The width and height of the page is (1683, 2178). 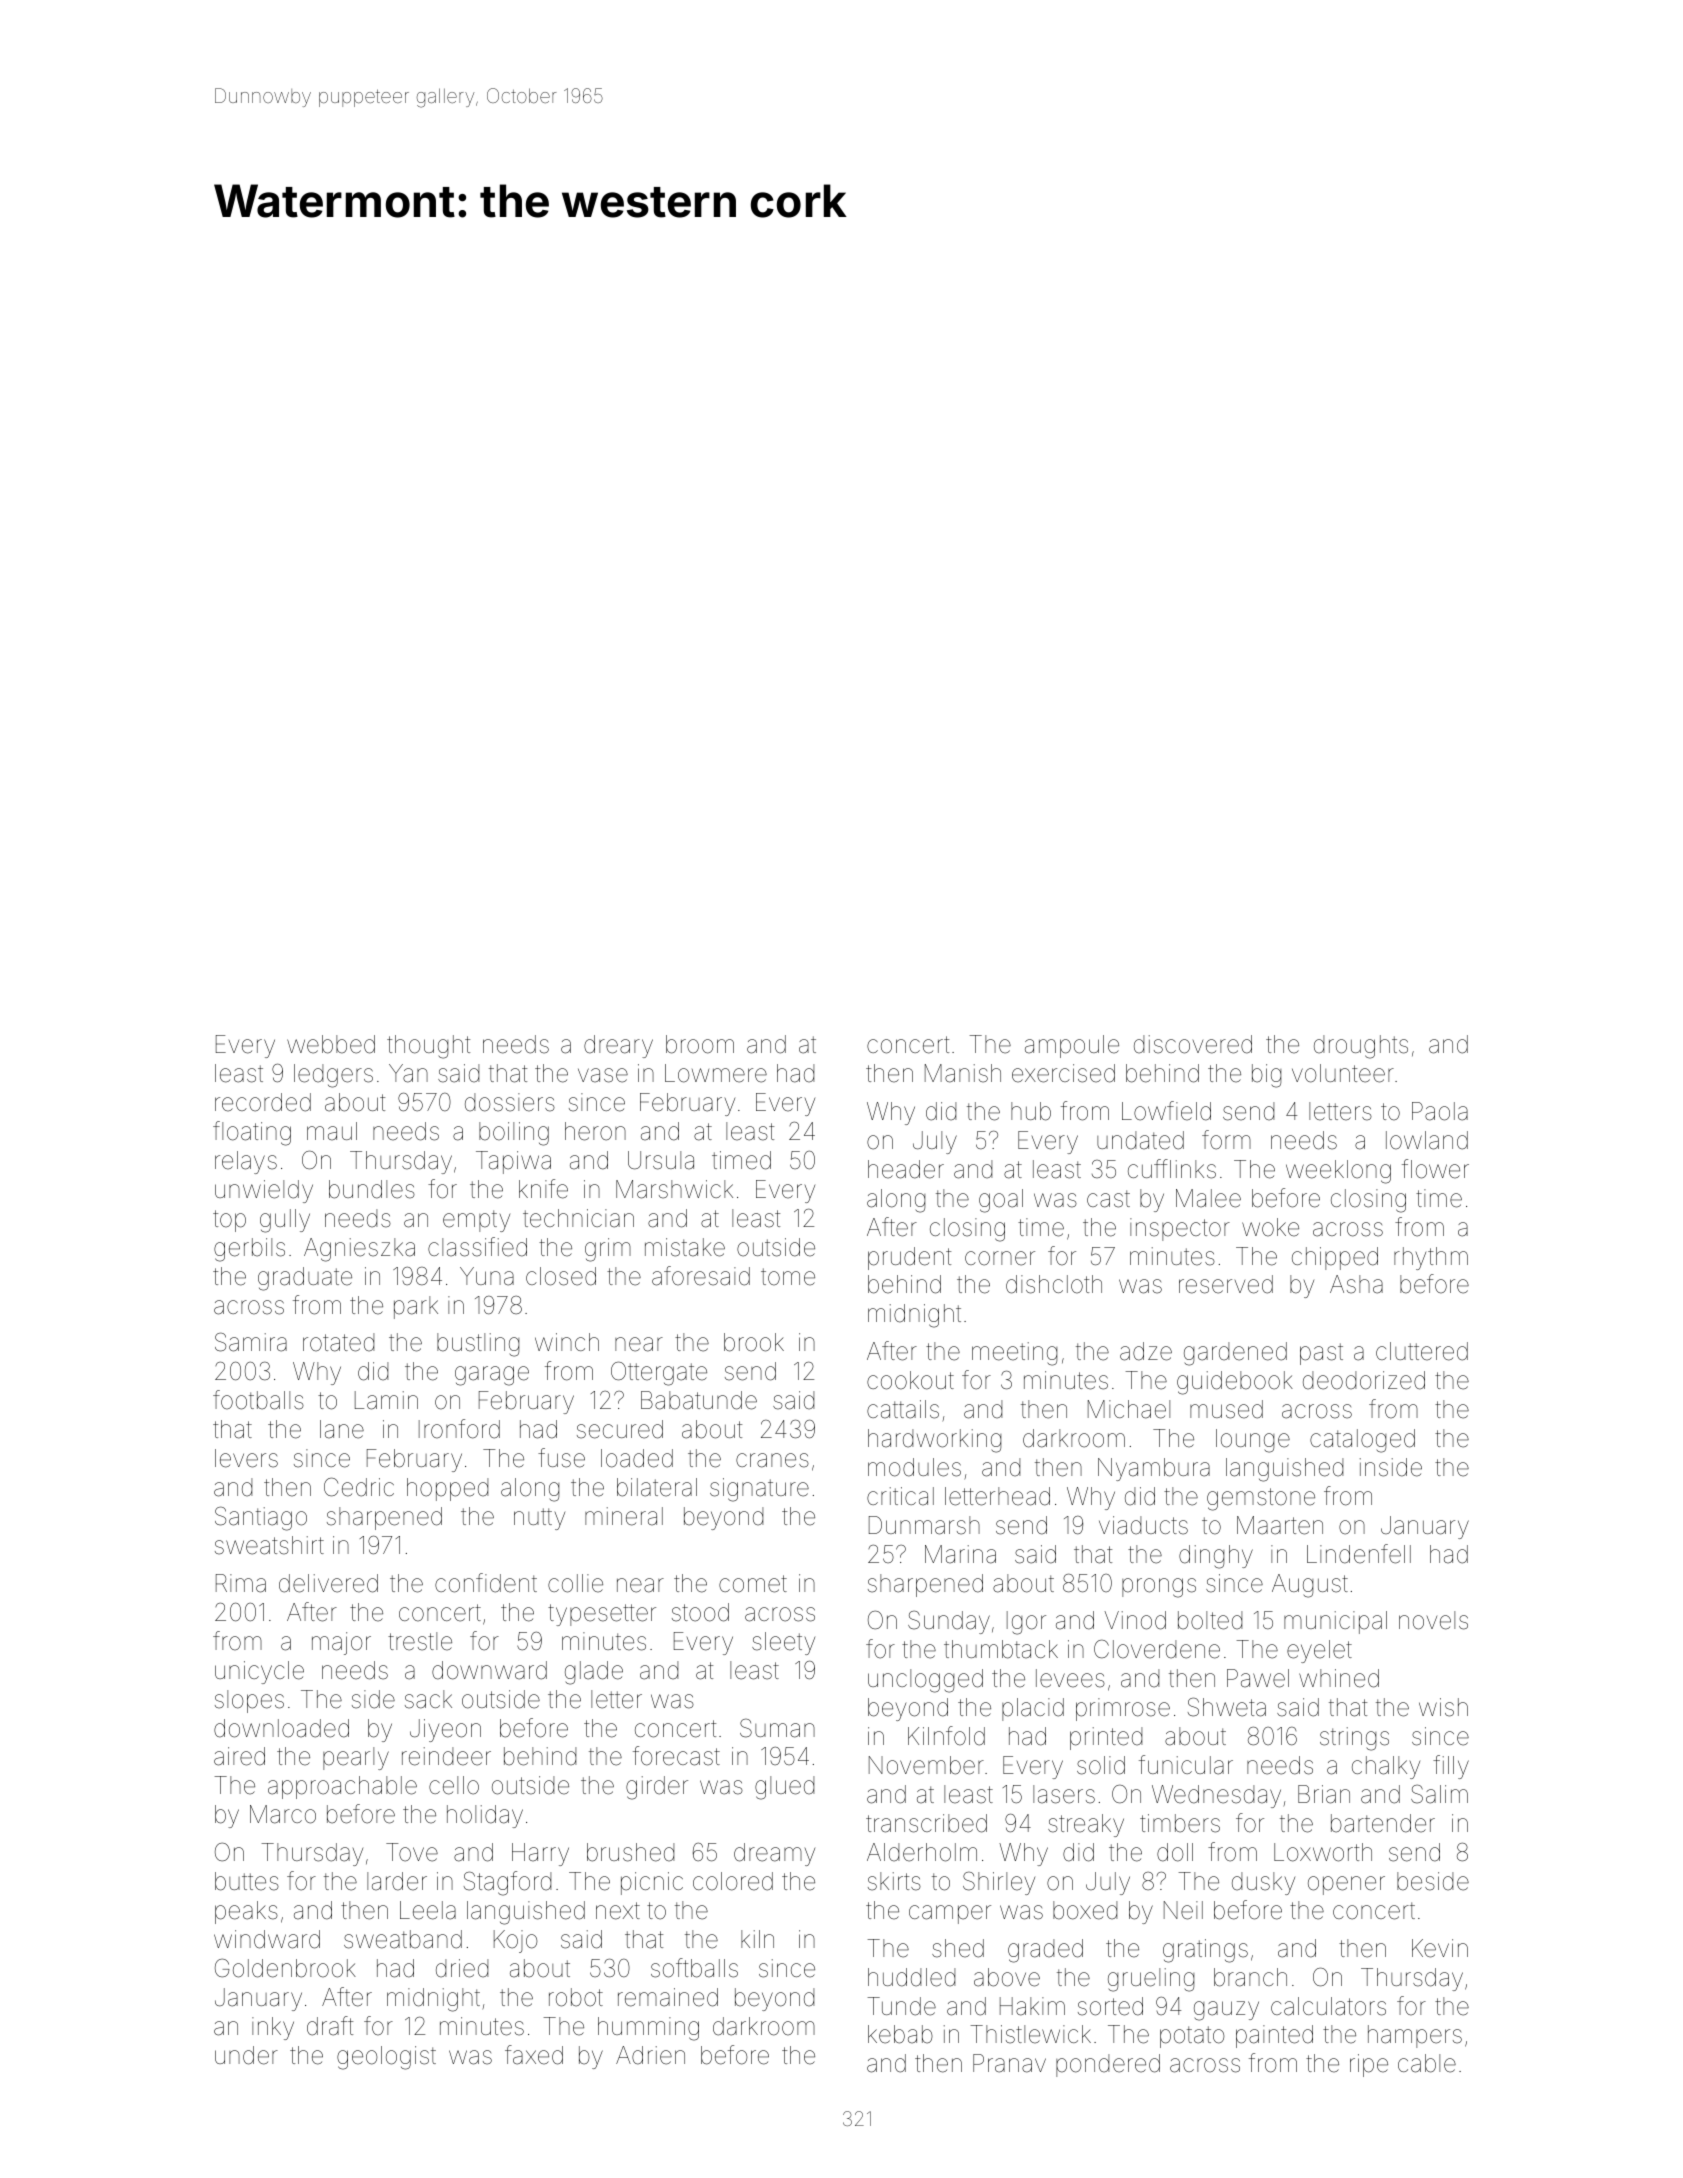 What do you see at coordinates (489, 1670) in the page?
I see `downward` at bounding box center [489, 1670].
